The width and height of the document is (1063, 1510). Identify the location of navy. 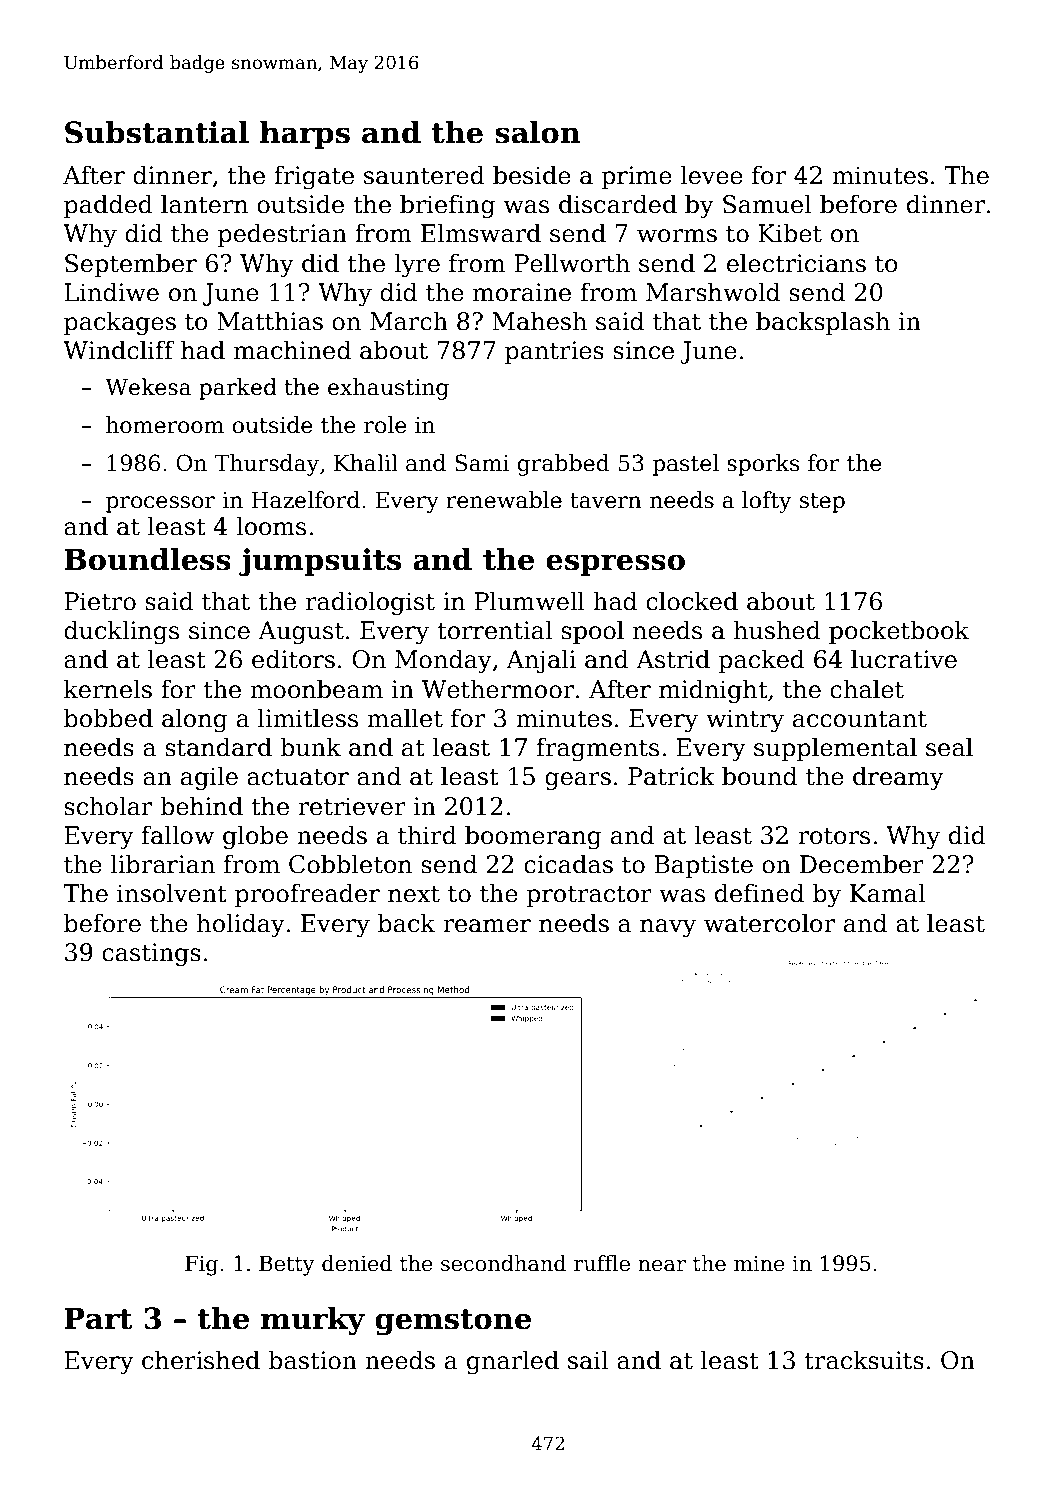
(668, 928).
